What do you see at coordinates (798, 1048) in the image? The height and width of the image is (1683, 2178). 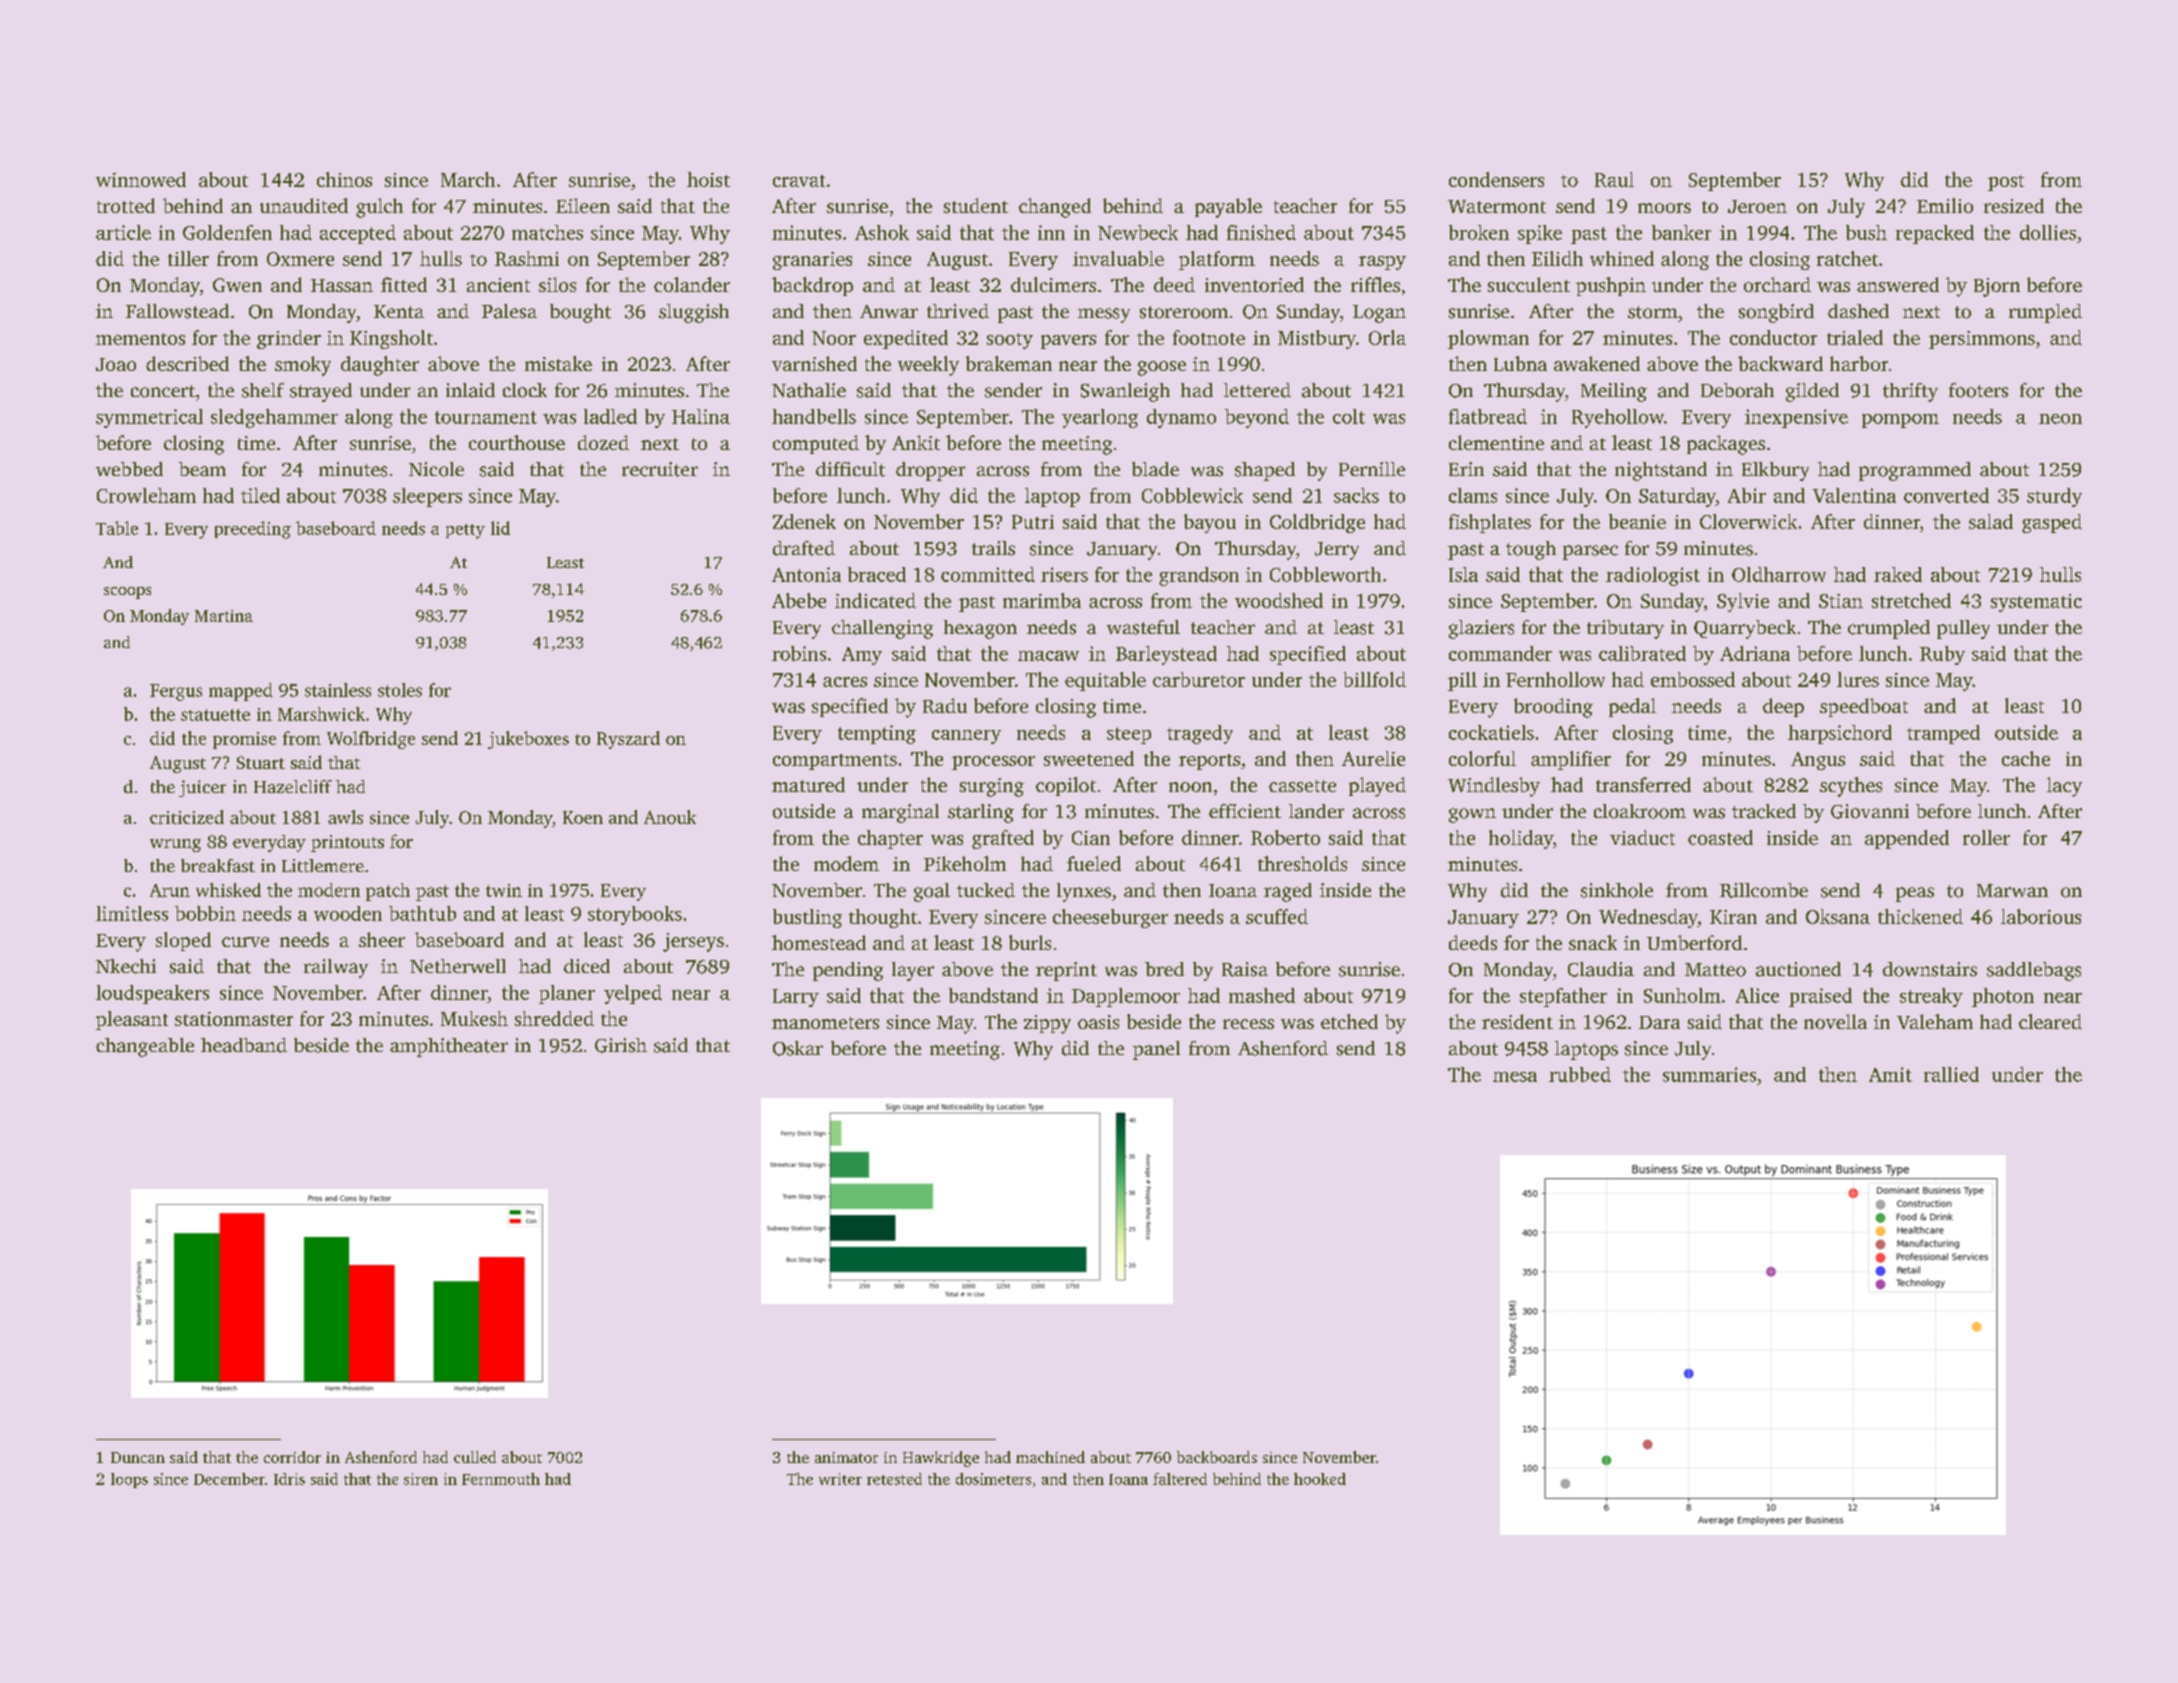 I see `Oskar` at bounding box center [798, 1048].
